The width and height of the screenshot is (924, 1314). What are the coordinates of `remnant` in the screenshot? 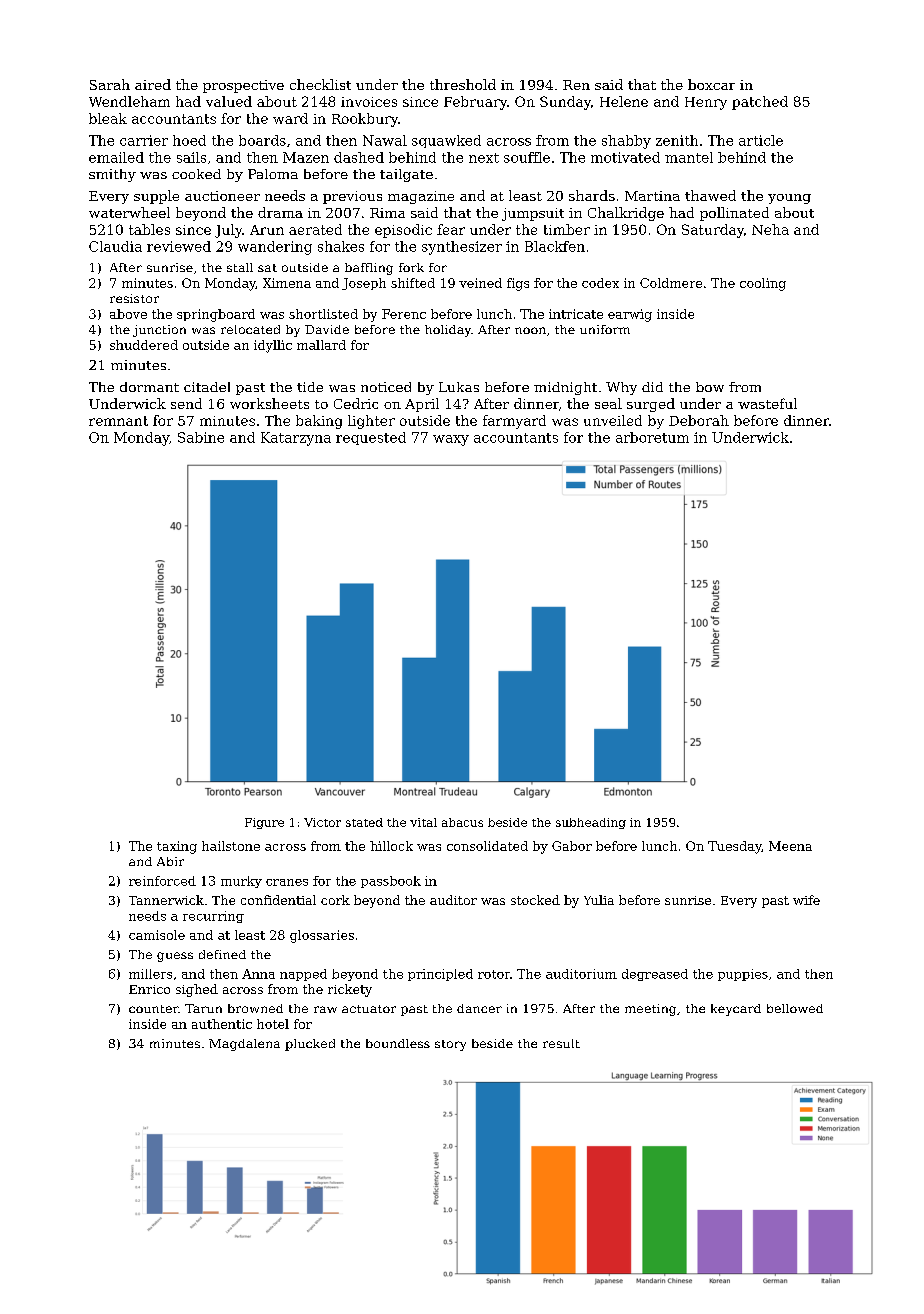 It's located at (118, 421).
